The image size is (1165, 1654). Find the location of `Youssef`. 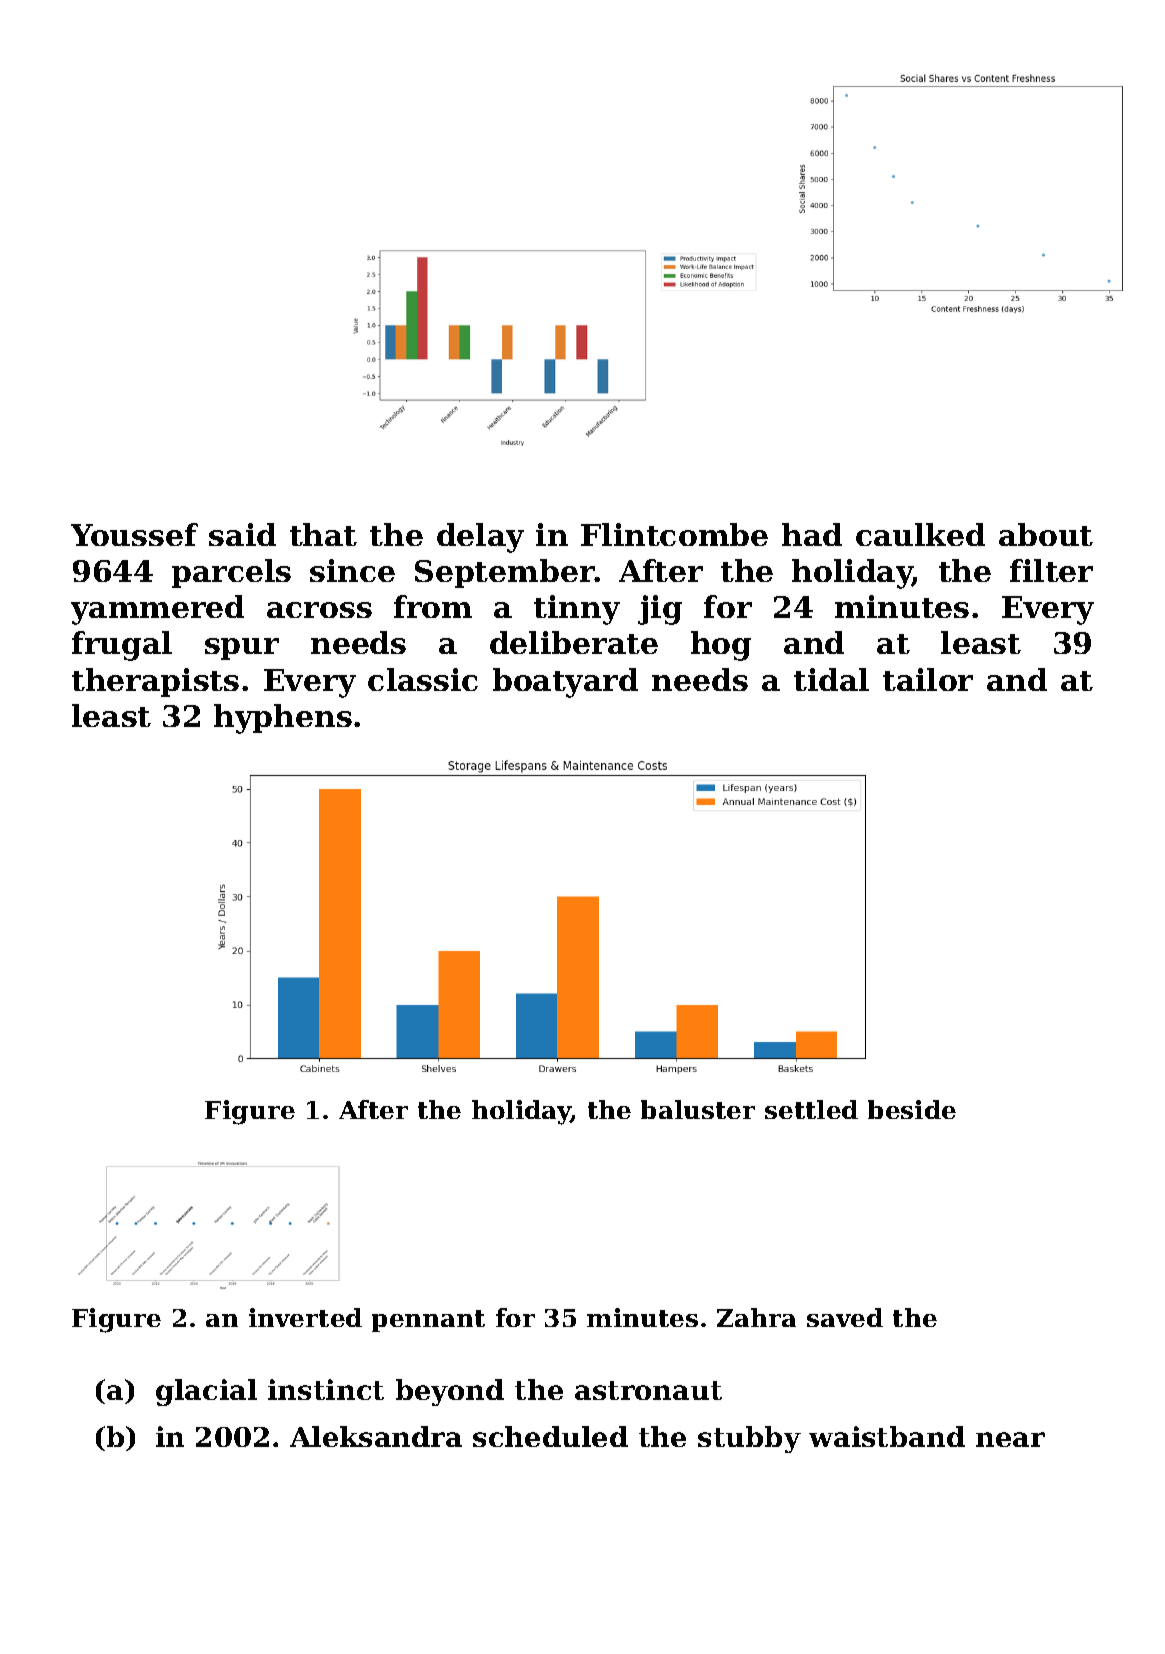

Youssef is located at coordinates (134, 534).
